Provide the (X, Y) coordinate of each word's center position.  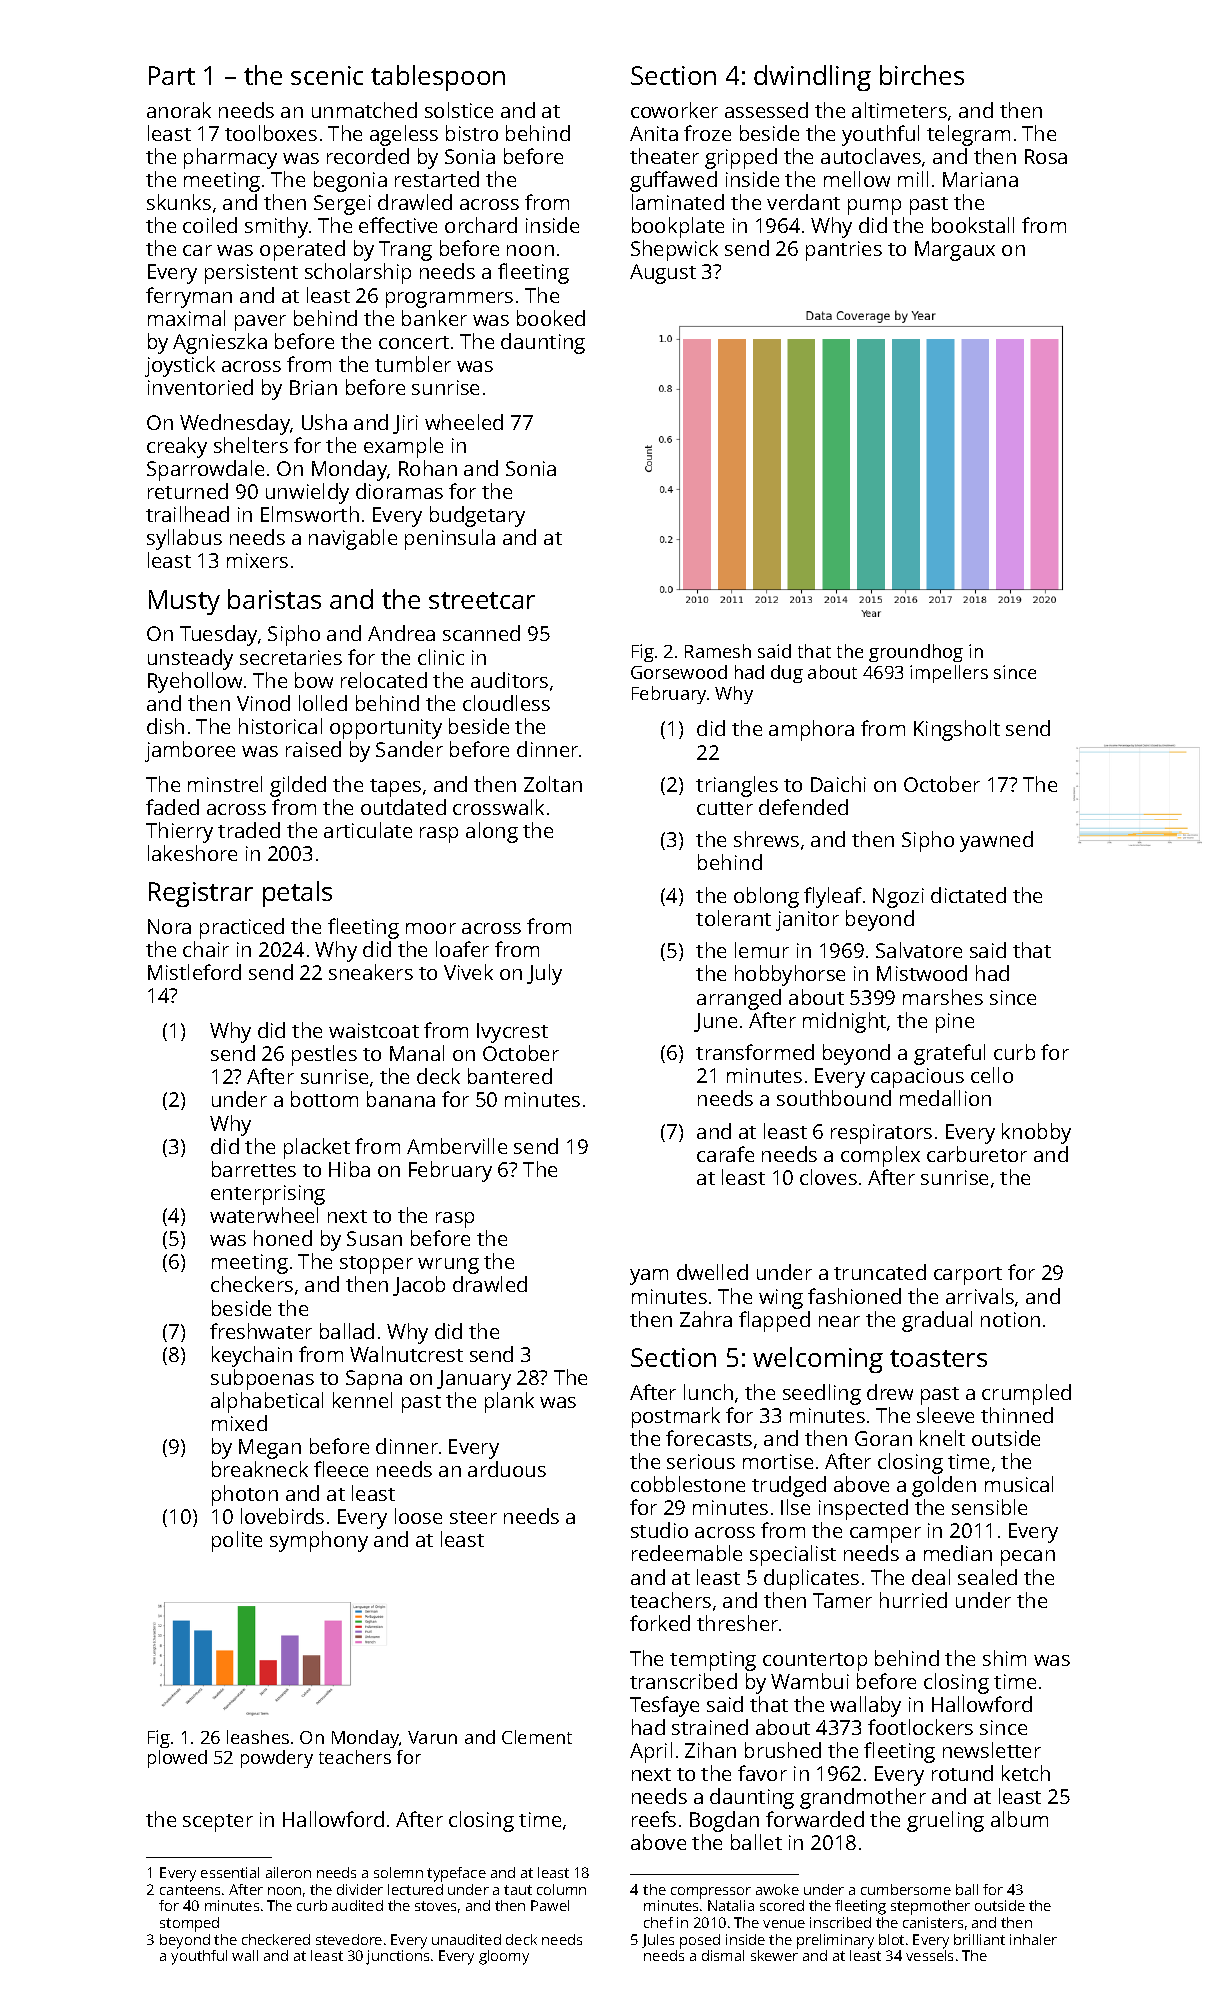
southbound (834, 1098)
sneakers (371, 972)
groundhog (916, 653)
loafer (462, 949)
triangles (737, 786)
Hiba (349, 1169)
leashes (258, 1737)
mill (913, 179)
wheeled (464, 422)
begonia (350, 181)
